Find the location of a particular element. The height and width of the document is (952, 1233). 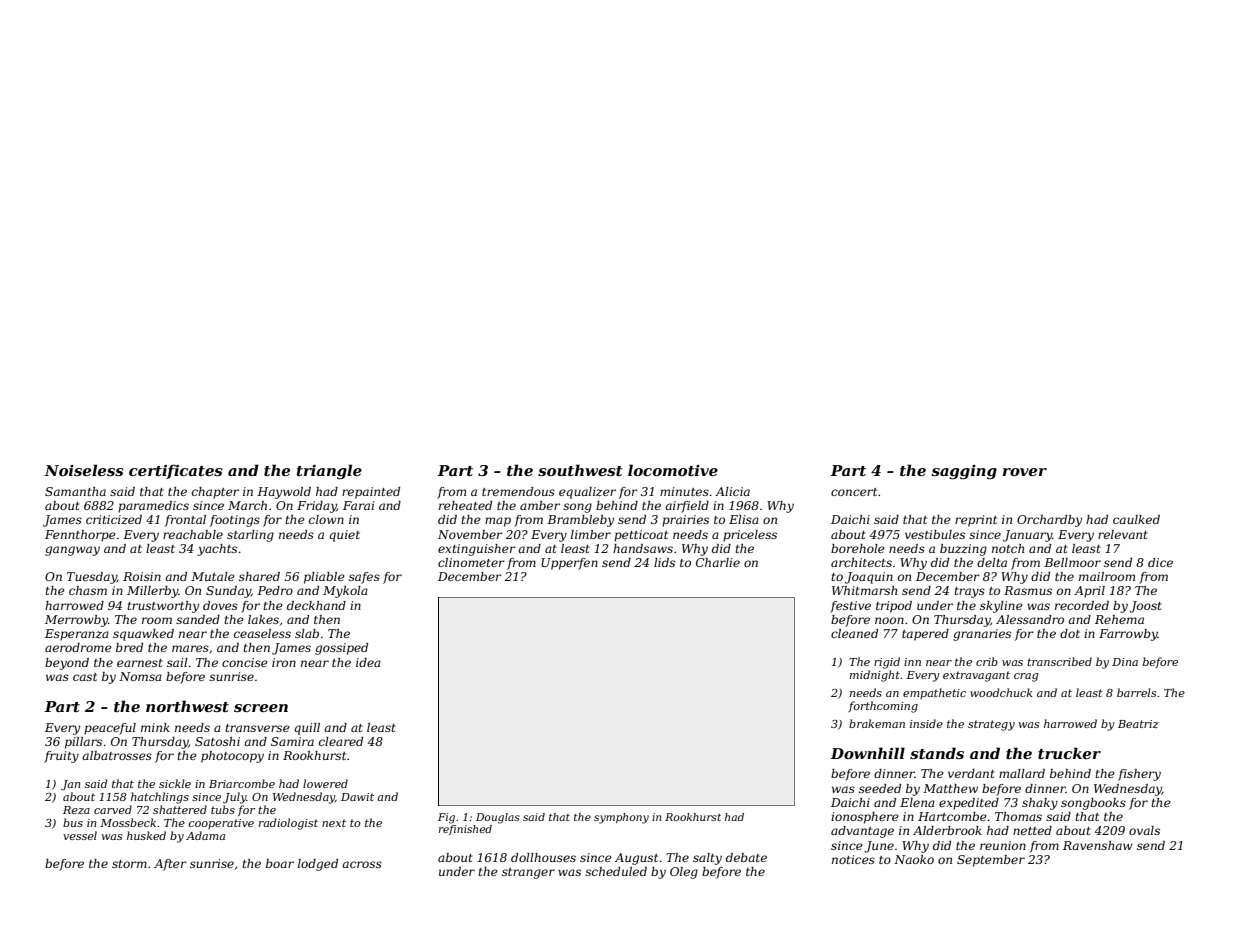

Farrowby is located at coordinates (1128, 635).
